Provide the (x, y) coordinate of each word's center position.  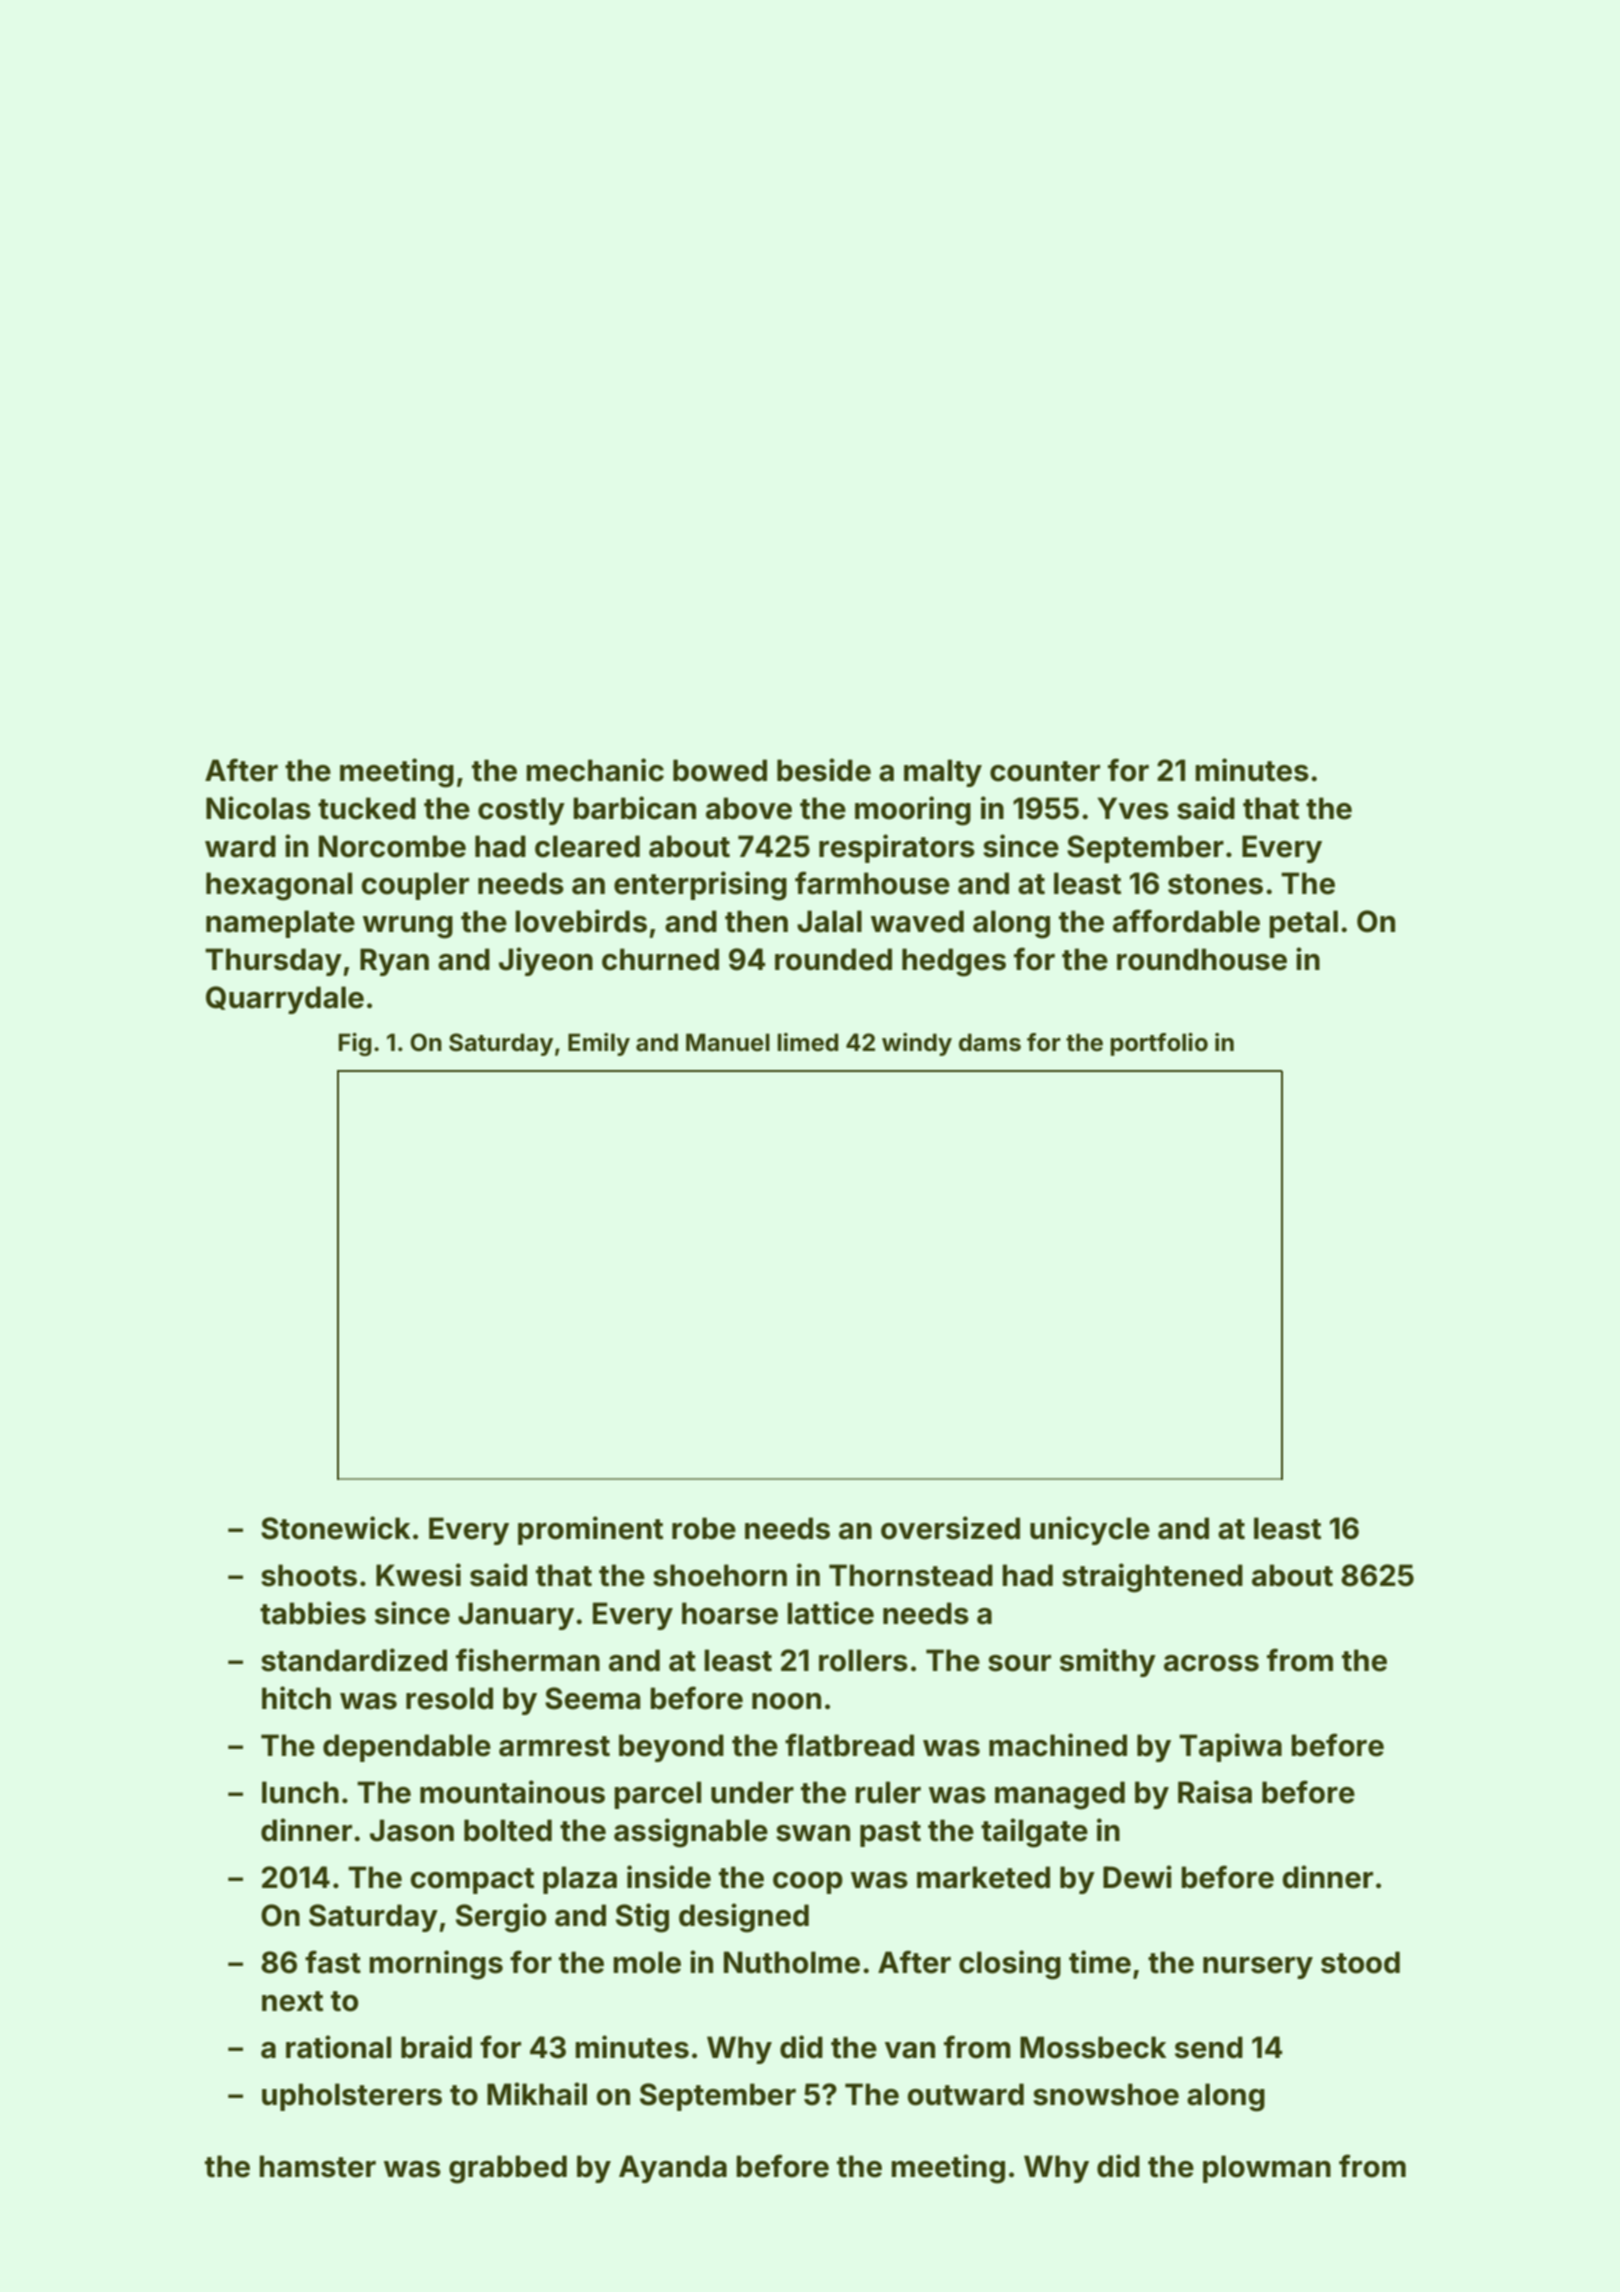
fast (333, 1962)
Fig (355, 1044)
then (756, 921)
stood (1360, 1962)
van (910, 2050)
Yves (1133, 808)
